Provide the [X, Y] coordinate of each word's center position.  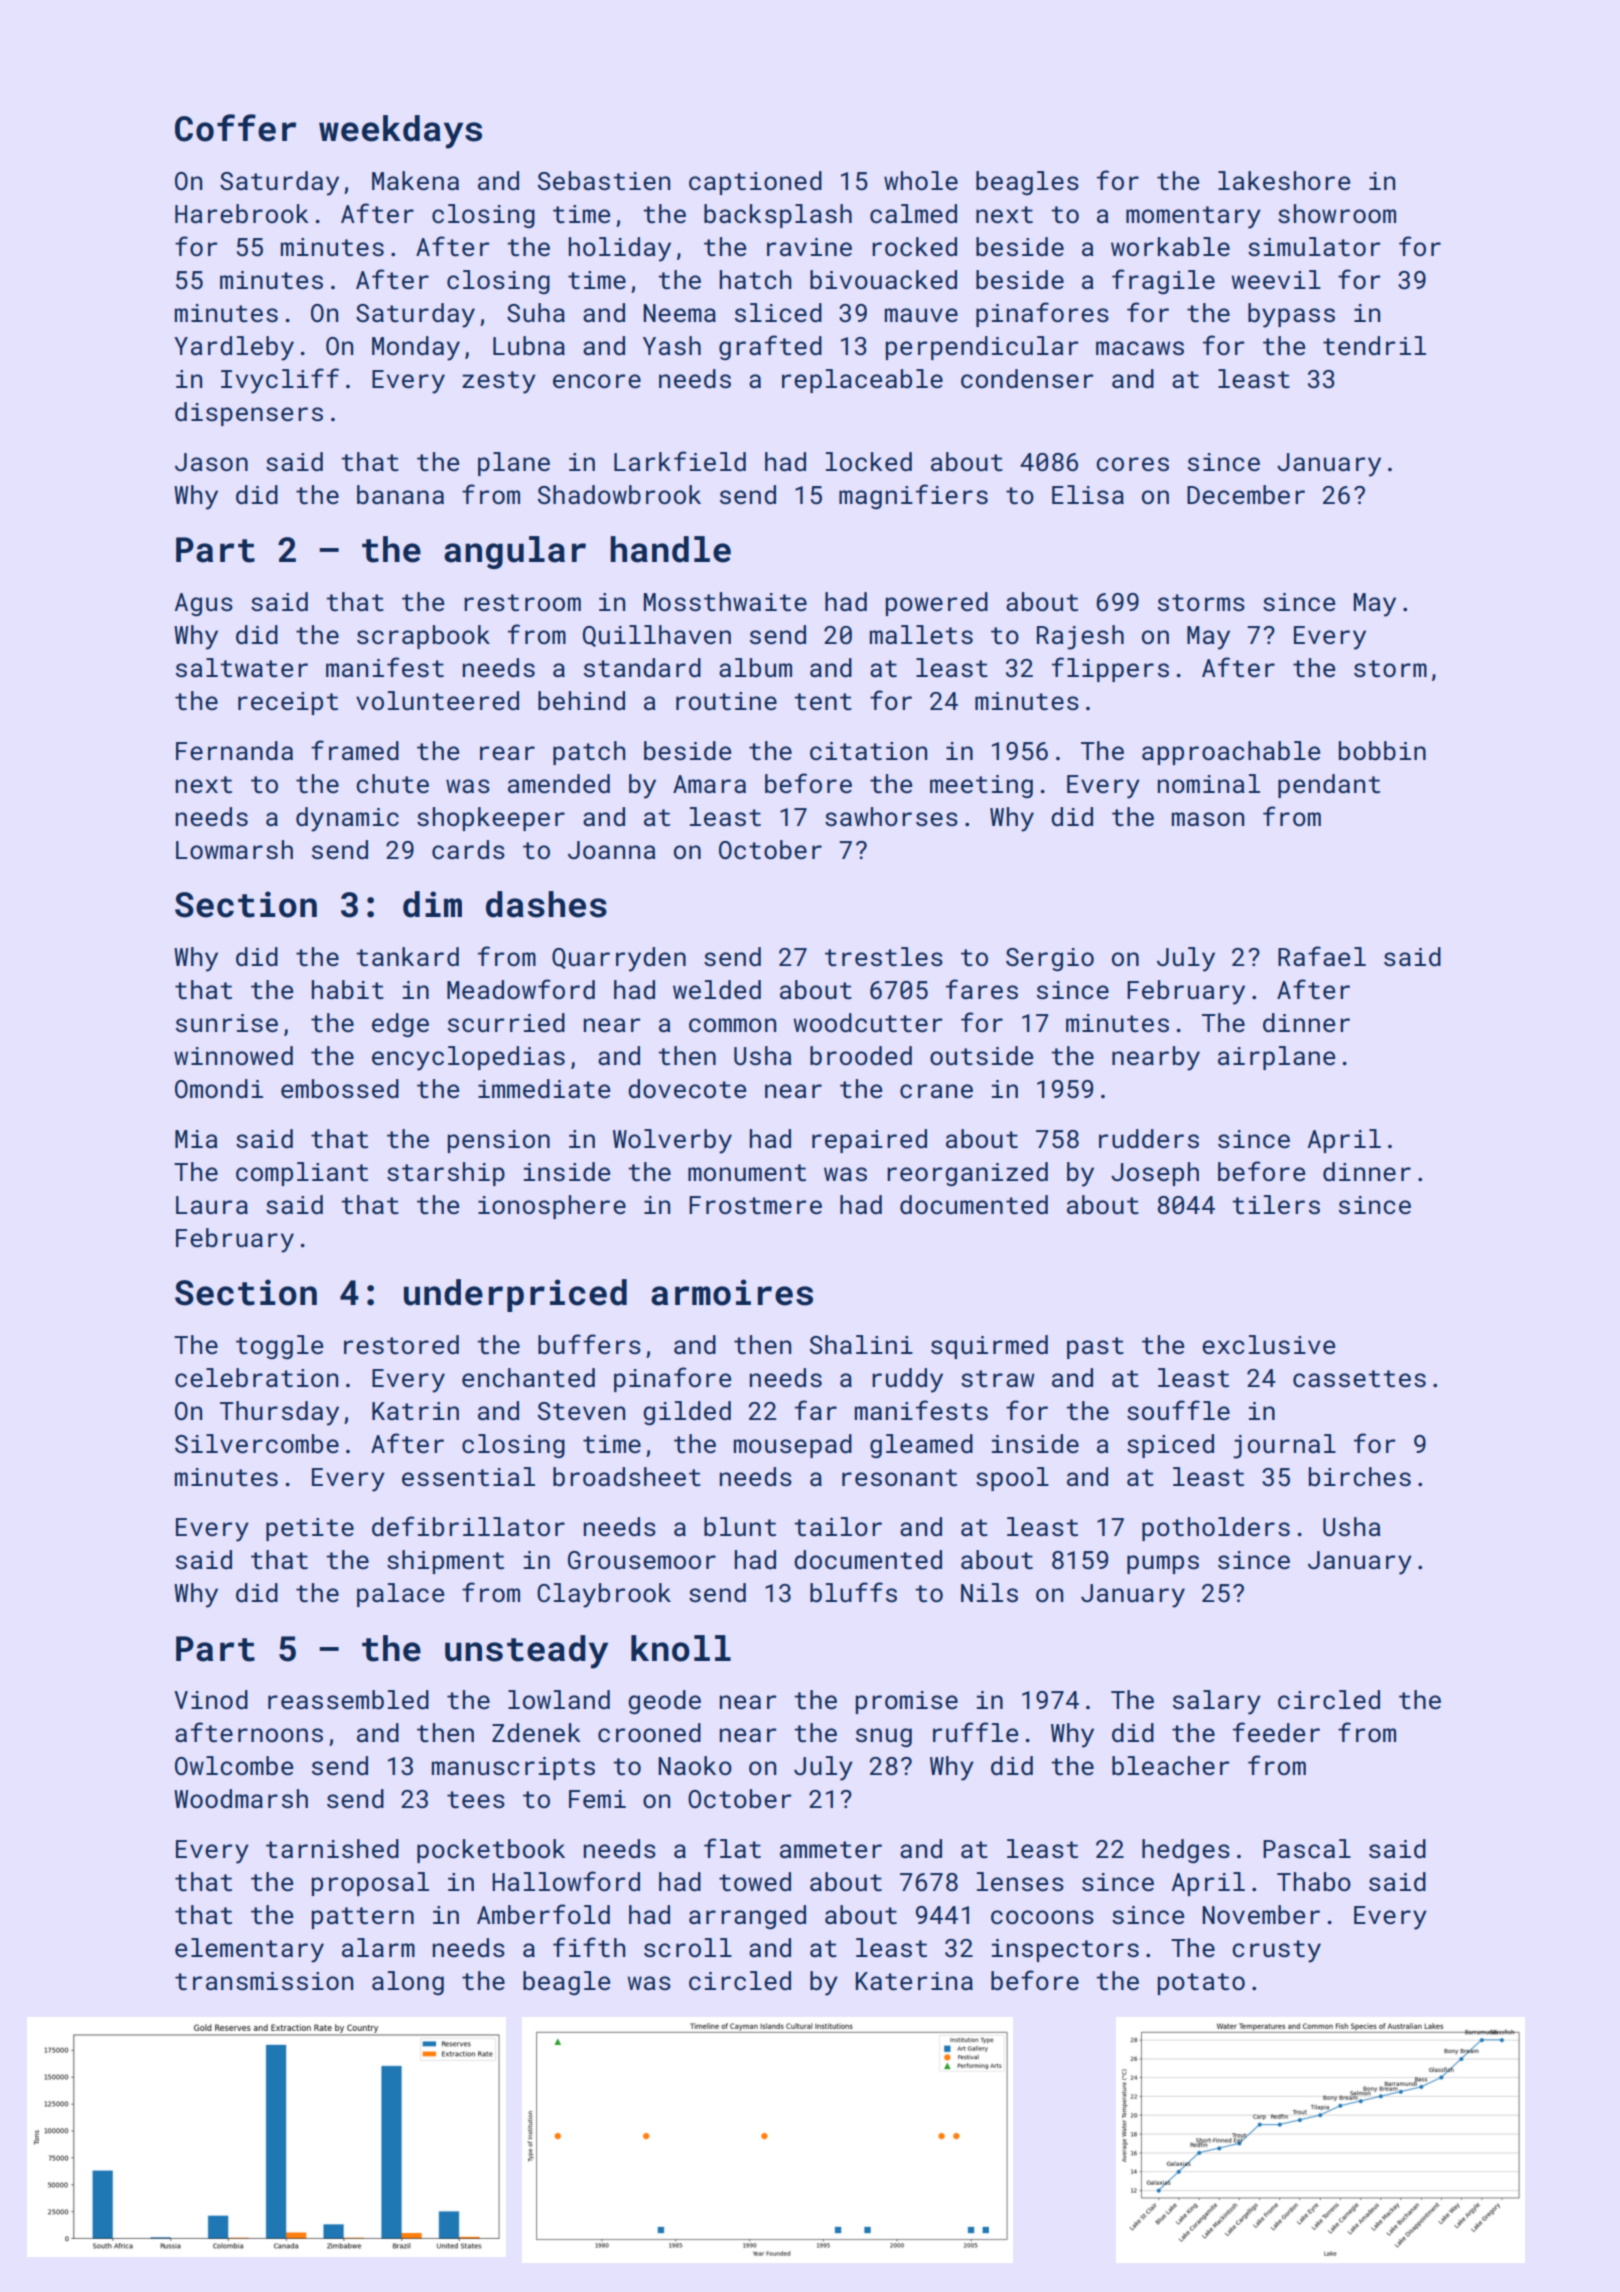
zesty [499, 382]
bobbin [1382, 751]
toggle [280, 1347]
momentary [1193, 217]
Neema [679, 313]
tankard [407, 957]
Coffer [236, 128]
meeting [981, 786]
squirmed [989, 1347]
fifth [589, 1947]
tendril [1374, 346]
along [408, 1983]
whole [921, 181]
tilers [1276, 1205]
